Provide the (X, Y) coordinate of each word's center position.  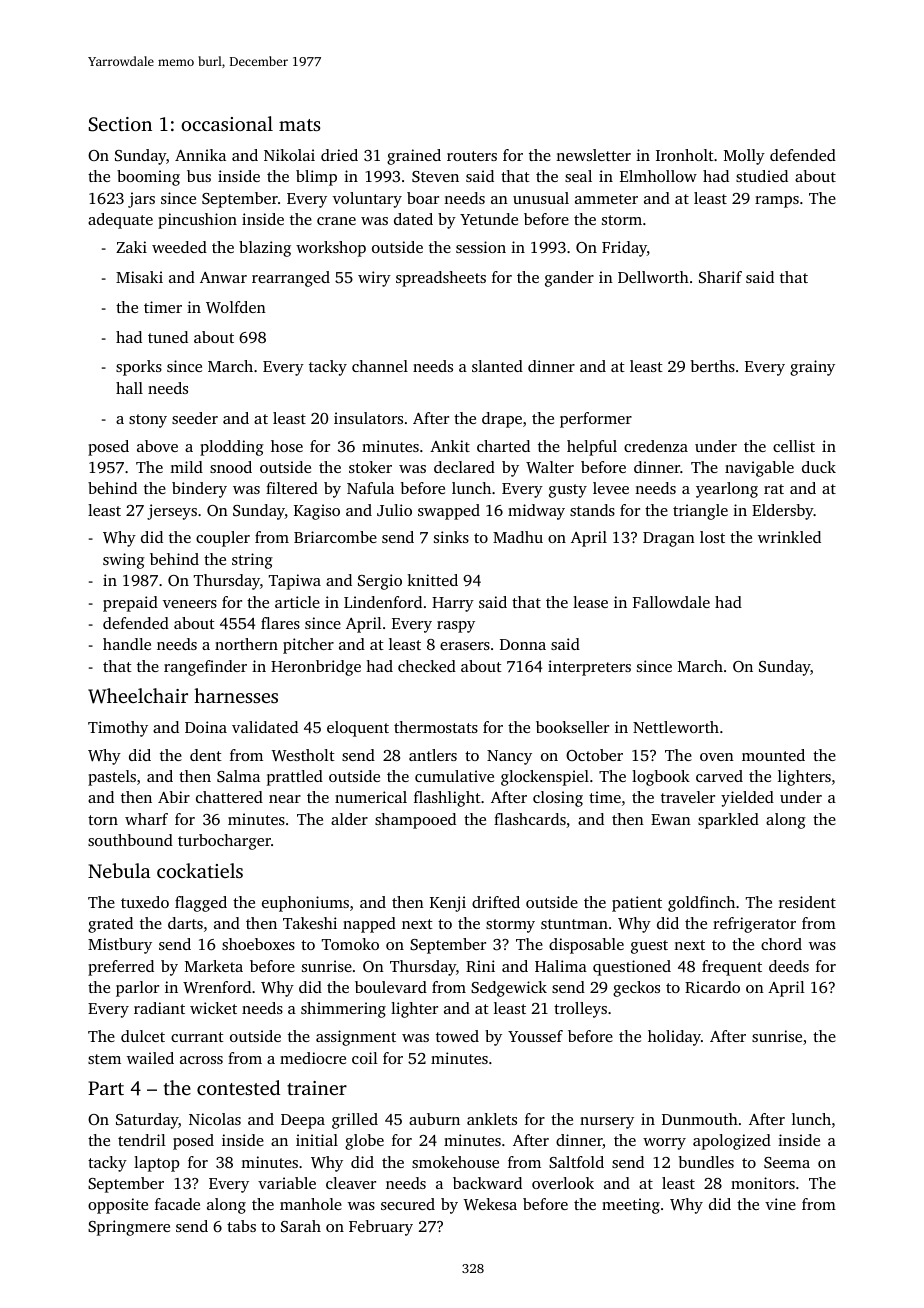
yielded (747, 799)
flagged (201, 904)
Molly (744, 157)
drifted (496, 902)
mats (300, 125)
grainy (812, 368)
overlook (563, 1183)
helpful (592, 448)
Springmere (129, 1228)
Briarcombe (335, 537)
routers (472, 156)
